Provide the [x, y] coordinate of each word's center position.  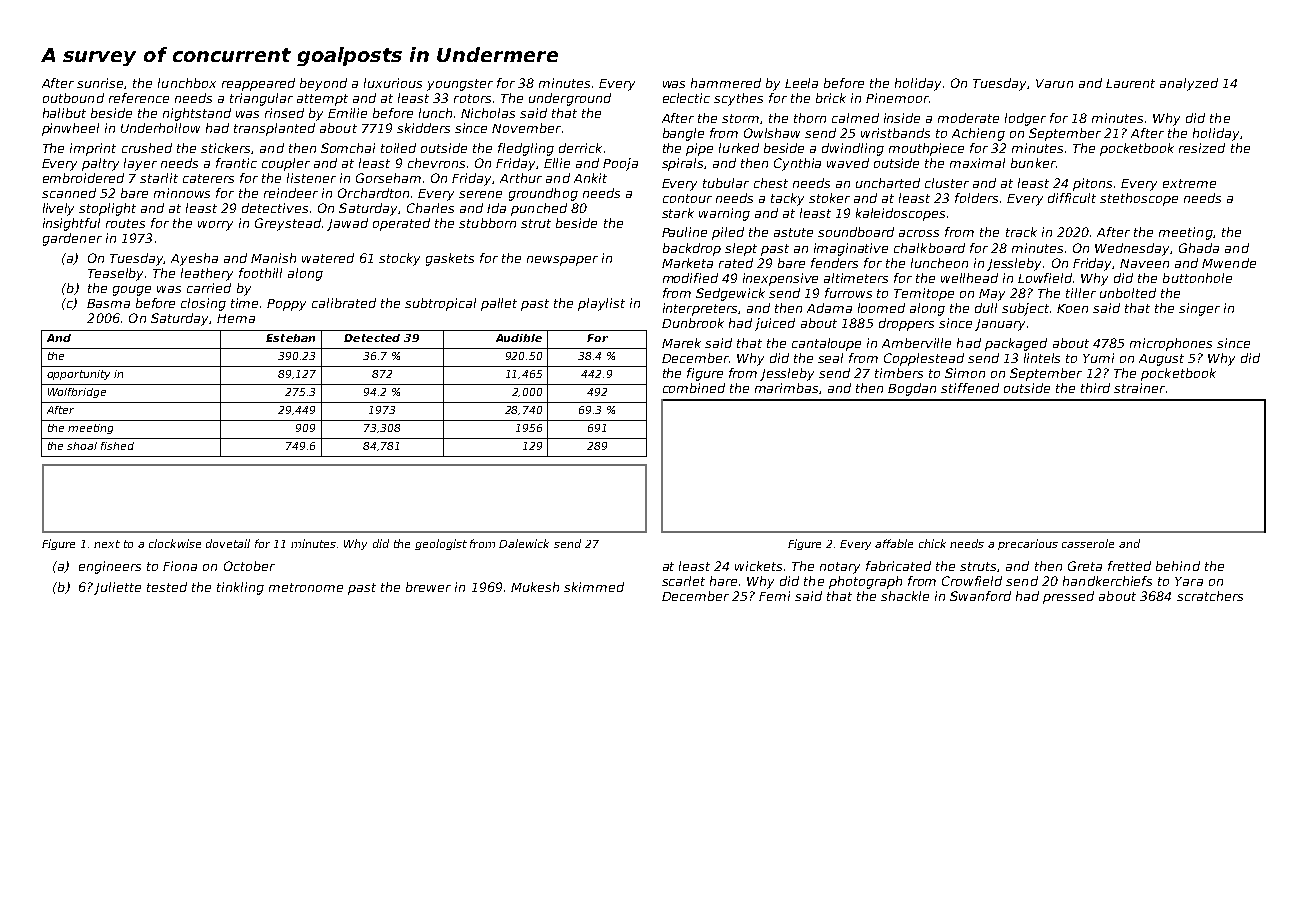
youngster [460, 85]
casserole [1088, 543]
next [107, 544]
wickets [758, 566]
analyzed [1189, 84]
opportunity [78, 375]
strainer [1139, 388]
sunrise [100, 83]
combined [694, 388]
